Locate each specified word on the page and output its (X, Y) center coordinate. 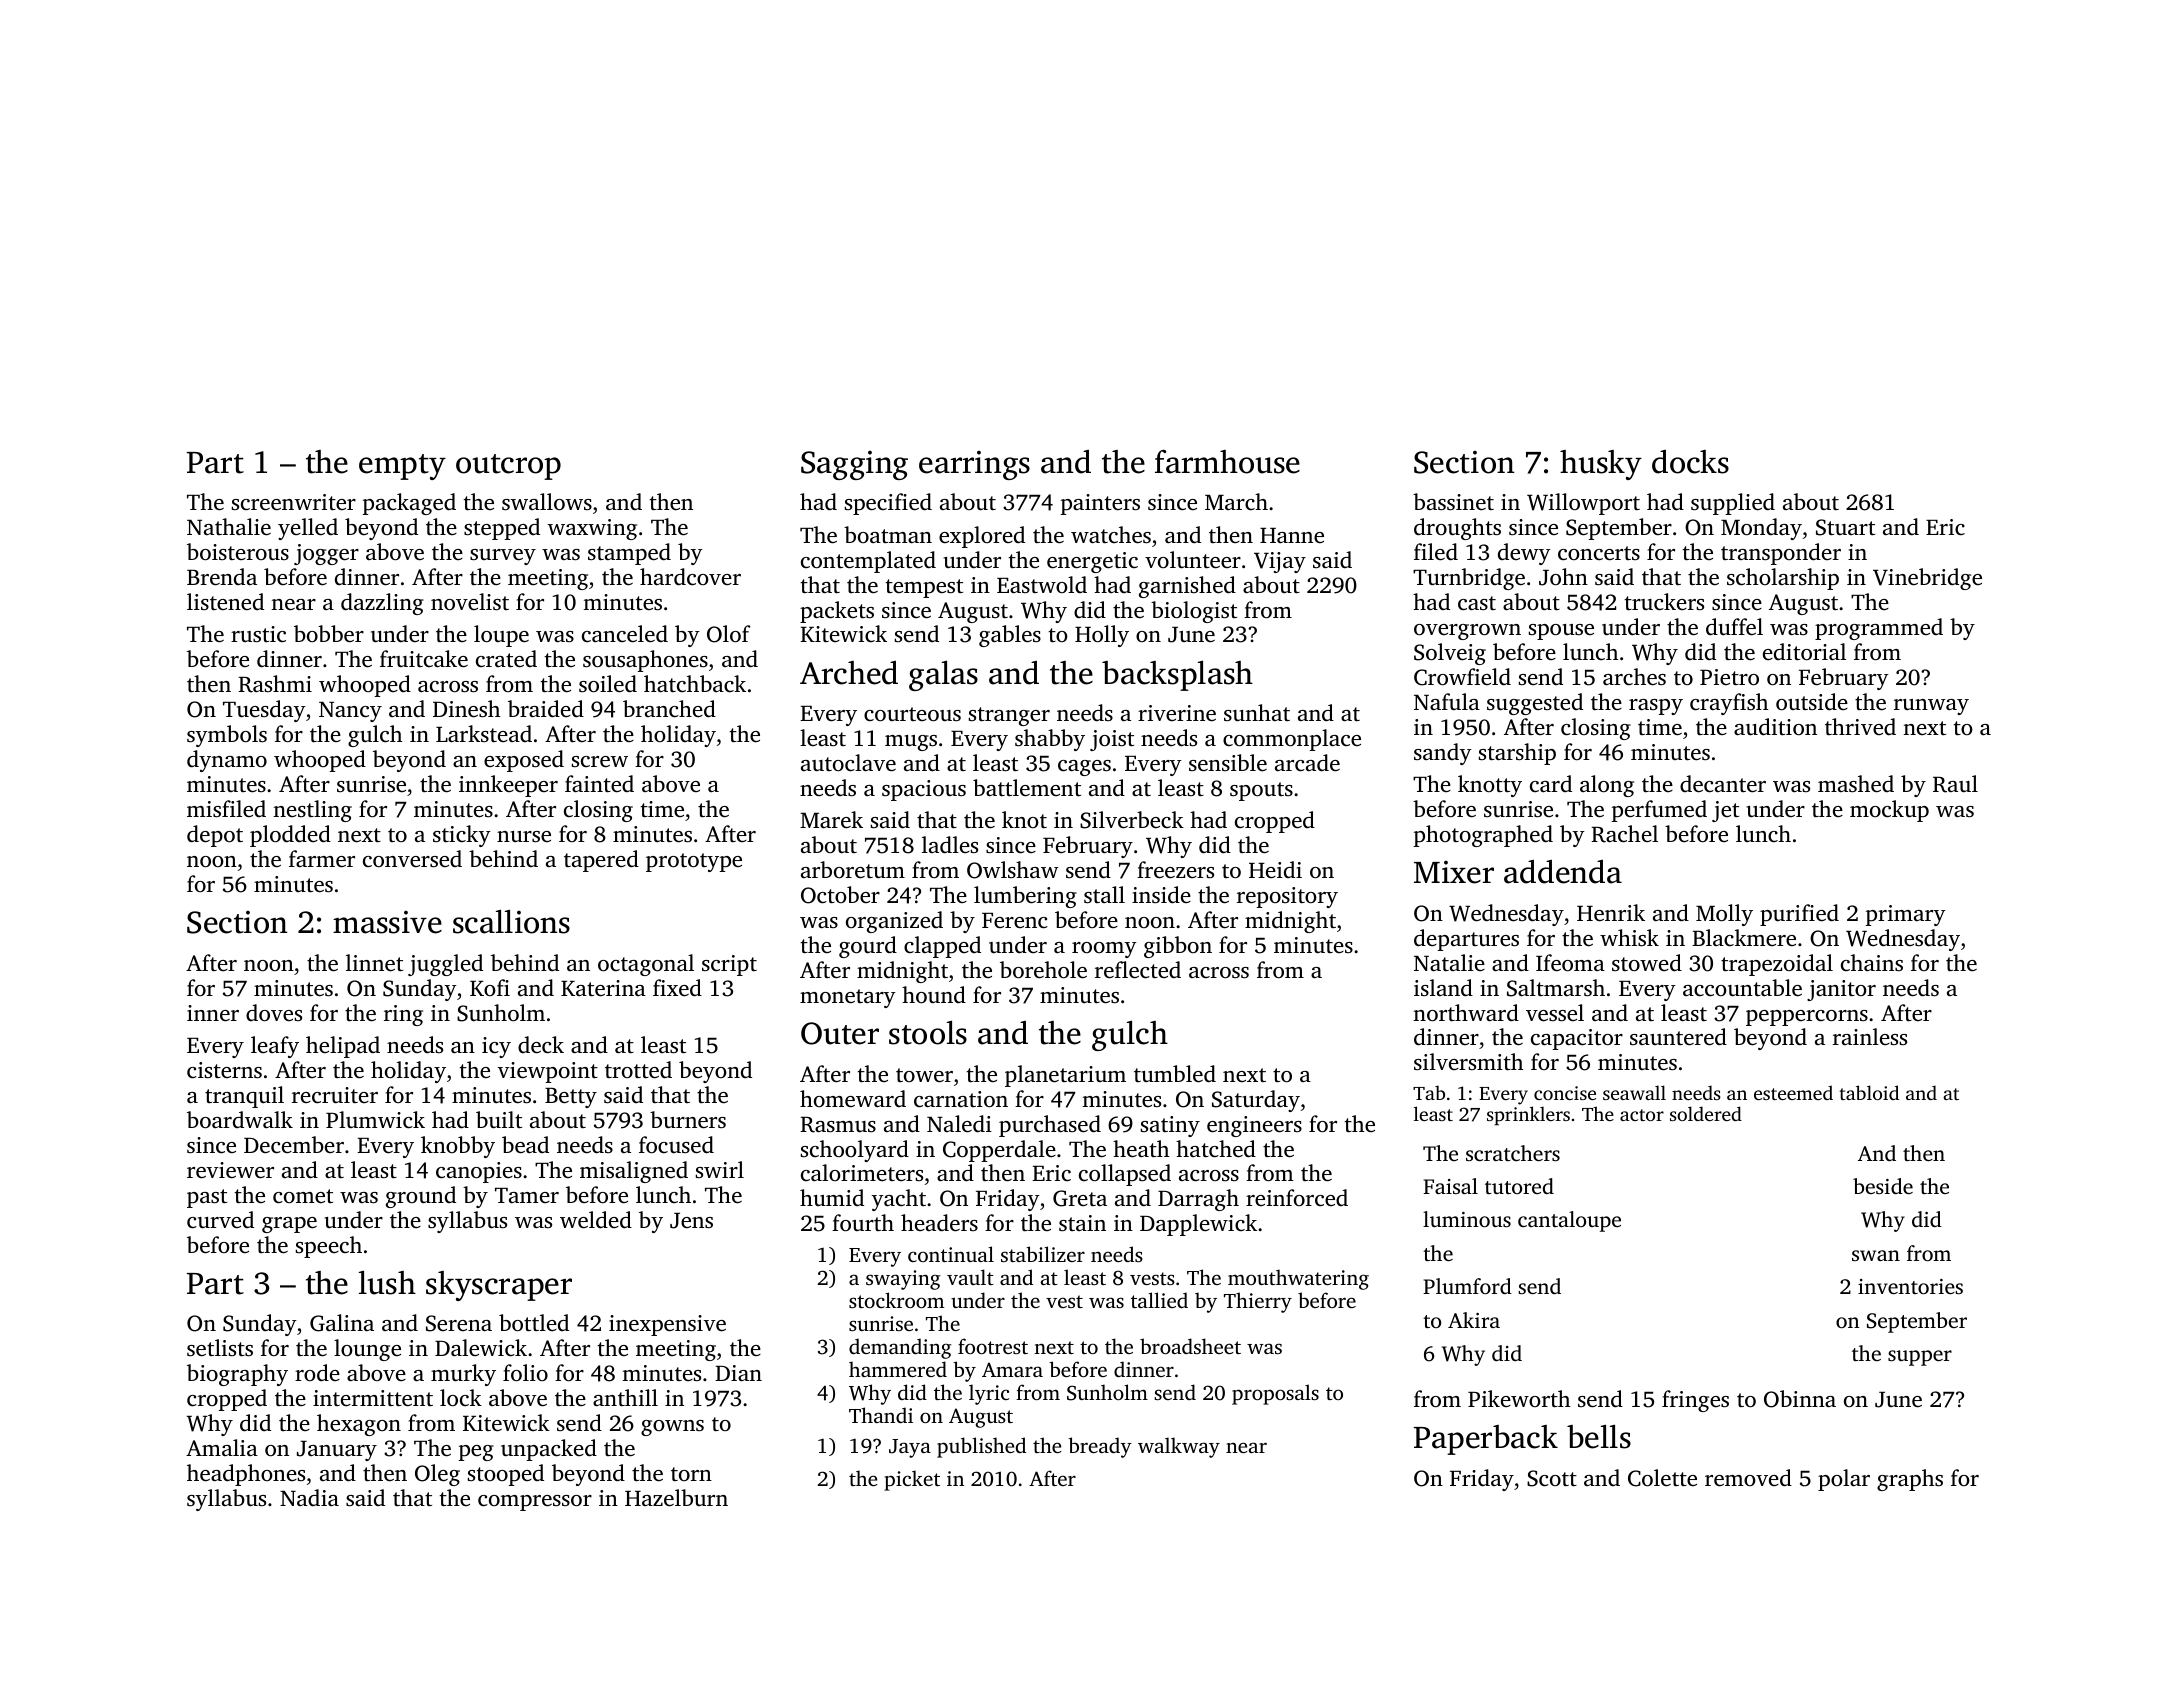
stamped (629, 554)
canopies (479, 1172)
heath (1141, 1149)
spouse (1561, 632)
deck (541, 1045)
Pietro (1729, 677)
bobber (329, 634)
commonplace (1292, 740)
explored (982, 537)
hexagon (359, 1425)
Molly (1724, 915)
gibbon (1178, 947)
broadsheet (1190, 1346)
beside (1883, 1186)
